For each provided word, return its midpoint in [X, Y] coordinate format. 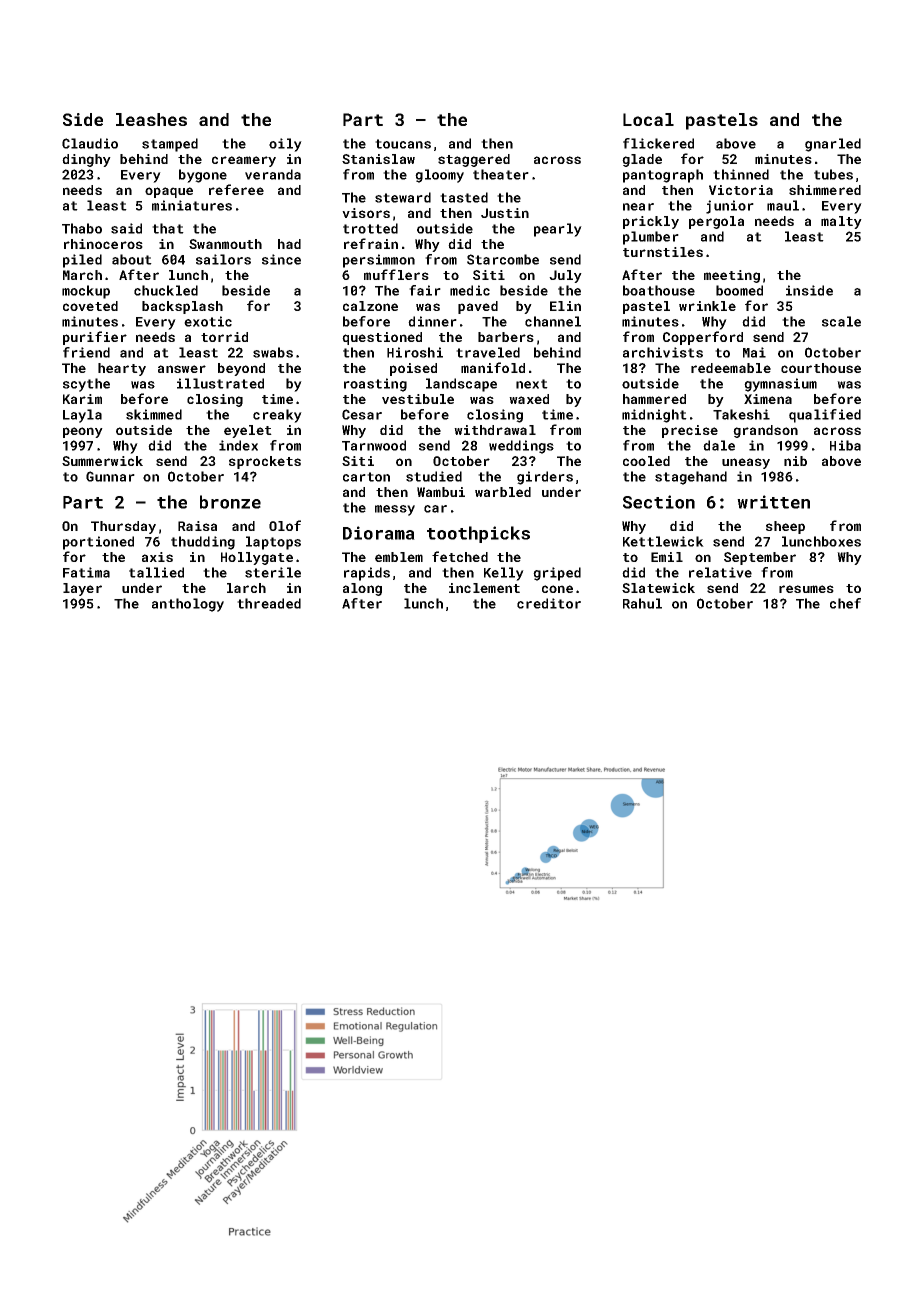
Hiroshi [415, 352]
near [638, 207]
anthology [188, 605]
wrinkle [707, 306]
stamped [170, 145]
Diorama [379, 533]
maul [783, 205]
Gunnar [110, 476]
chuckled [166, 290]
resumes [806, 589]
